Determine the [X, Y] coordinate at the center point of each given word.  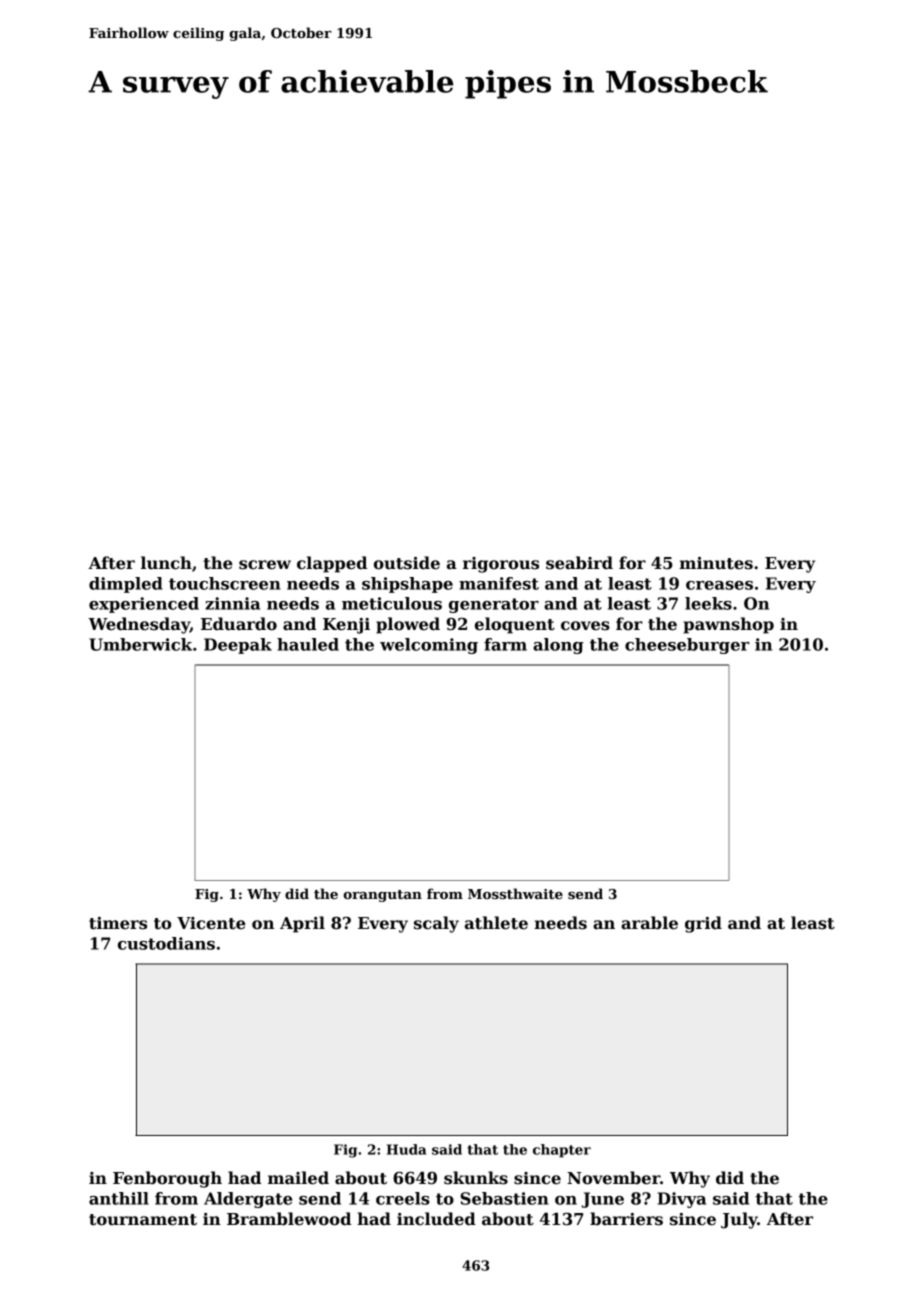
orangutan [382, 896]
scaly [436, 924]
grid [703, 924]
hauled [308, 644]
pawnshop [728, 625]
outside [407, 563]
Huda [406, 1149]
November [613, 1178]
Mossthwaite [515, 893]
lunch [166, 563]
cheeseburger [687, 646]
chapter [562, 1151]
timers [118, 923]
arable [649, 923]
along [558, 646]
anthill [119, 1198]
